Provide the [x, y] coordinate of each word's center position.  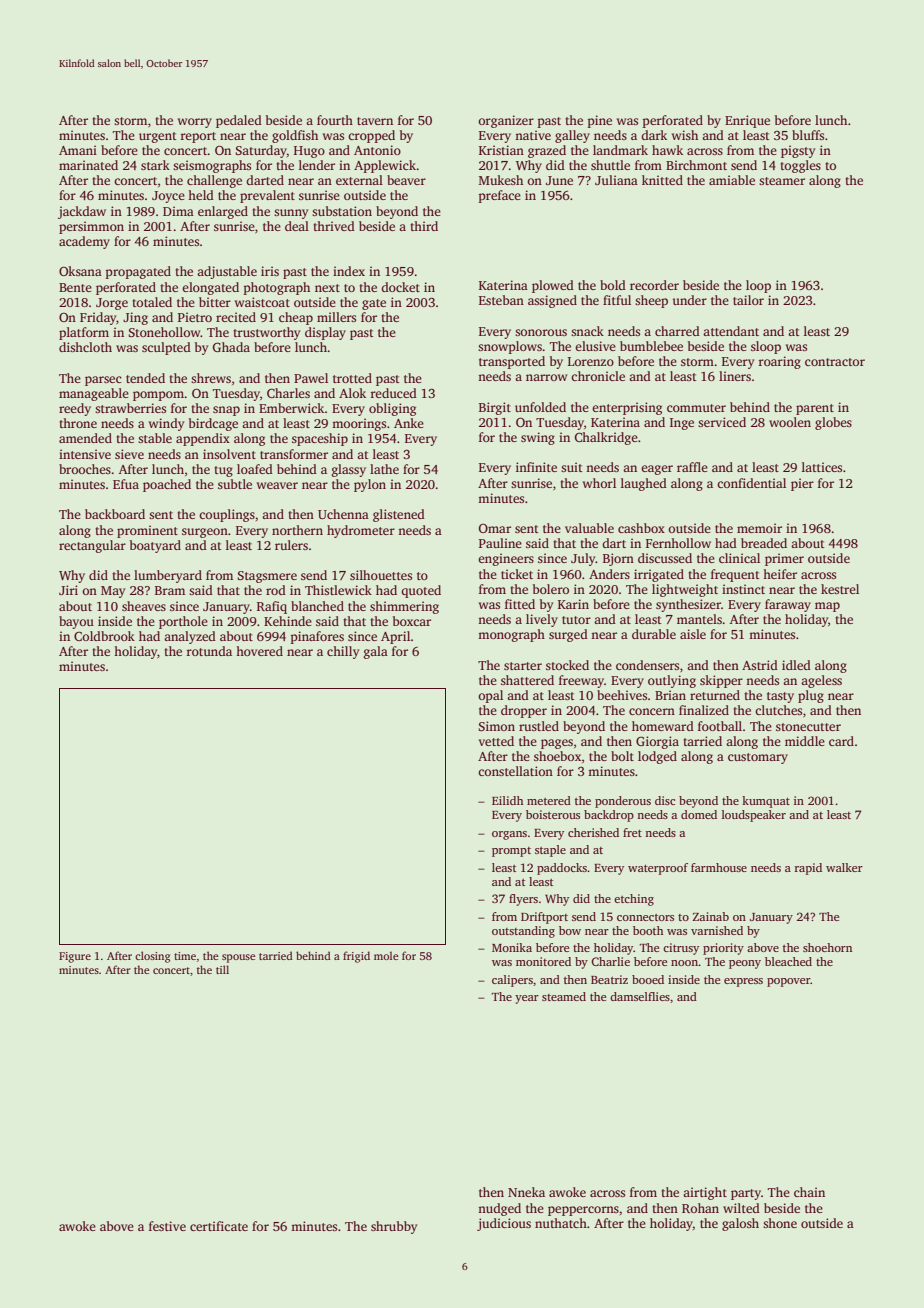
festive [167, 1226]
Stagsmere [267, 577]
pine [600, 121]
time [185, 956]
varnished [717, 930]
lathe [384, 469]
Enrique [747, 121]
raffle [692, 467]
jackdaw [82, 212]
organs [509, 835]
